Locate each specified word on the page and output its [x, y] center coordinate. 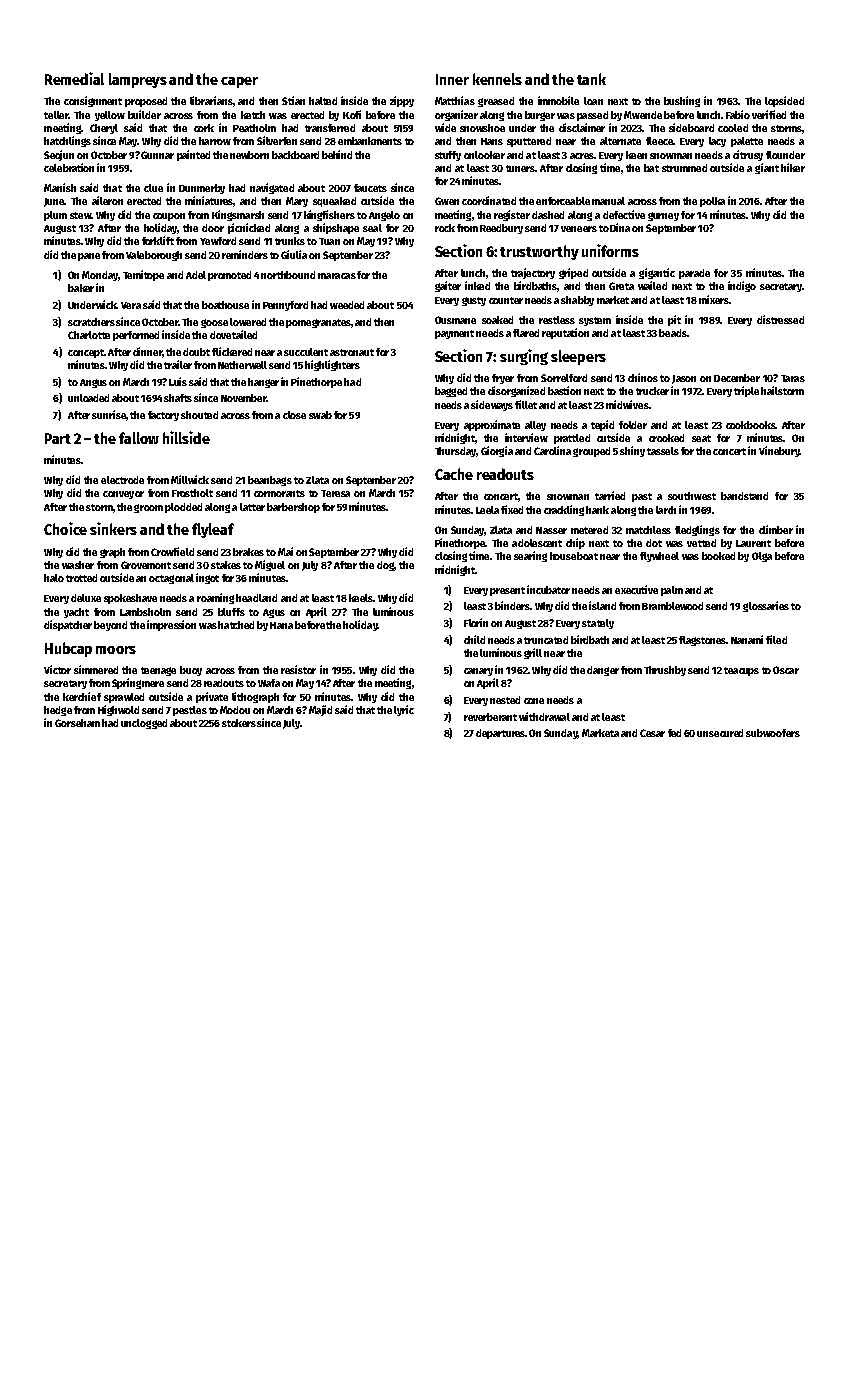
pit [674, 320]
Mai [285, 551]
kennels [497, 79]
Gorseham [77, 723]
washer [78, 565]
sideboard [691, 127]
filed [776, 639]
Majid [320, 710]
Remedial [74, 78]
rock [445, 228]
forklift [158, 240]
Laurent [753, 543]
